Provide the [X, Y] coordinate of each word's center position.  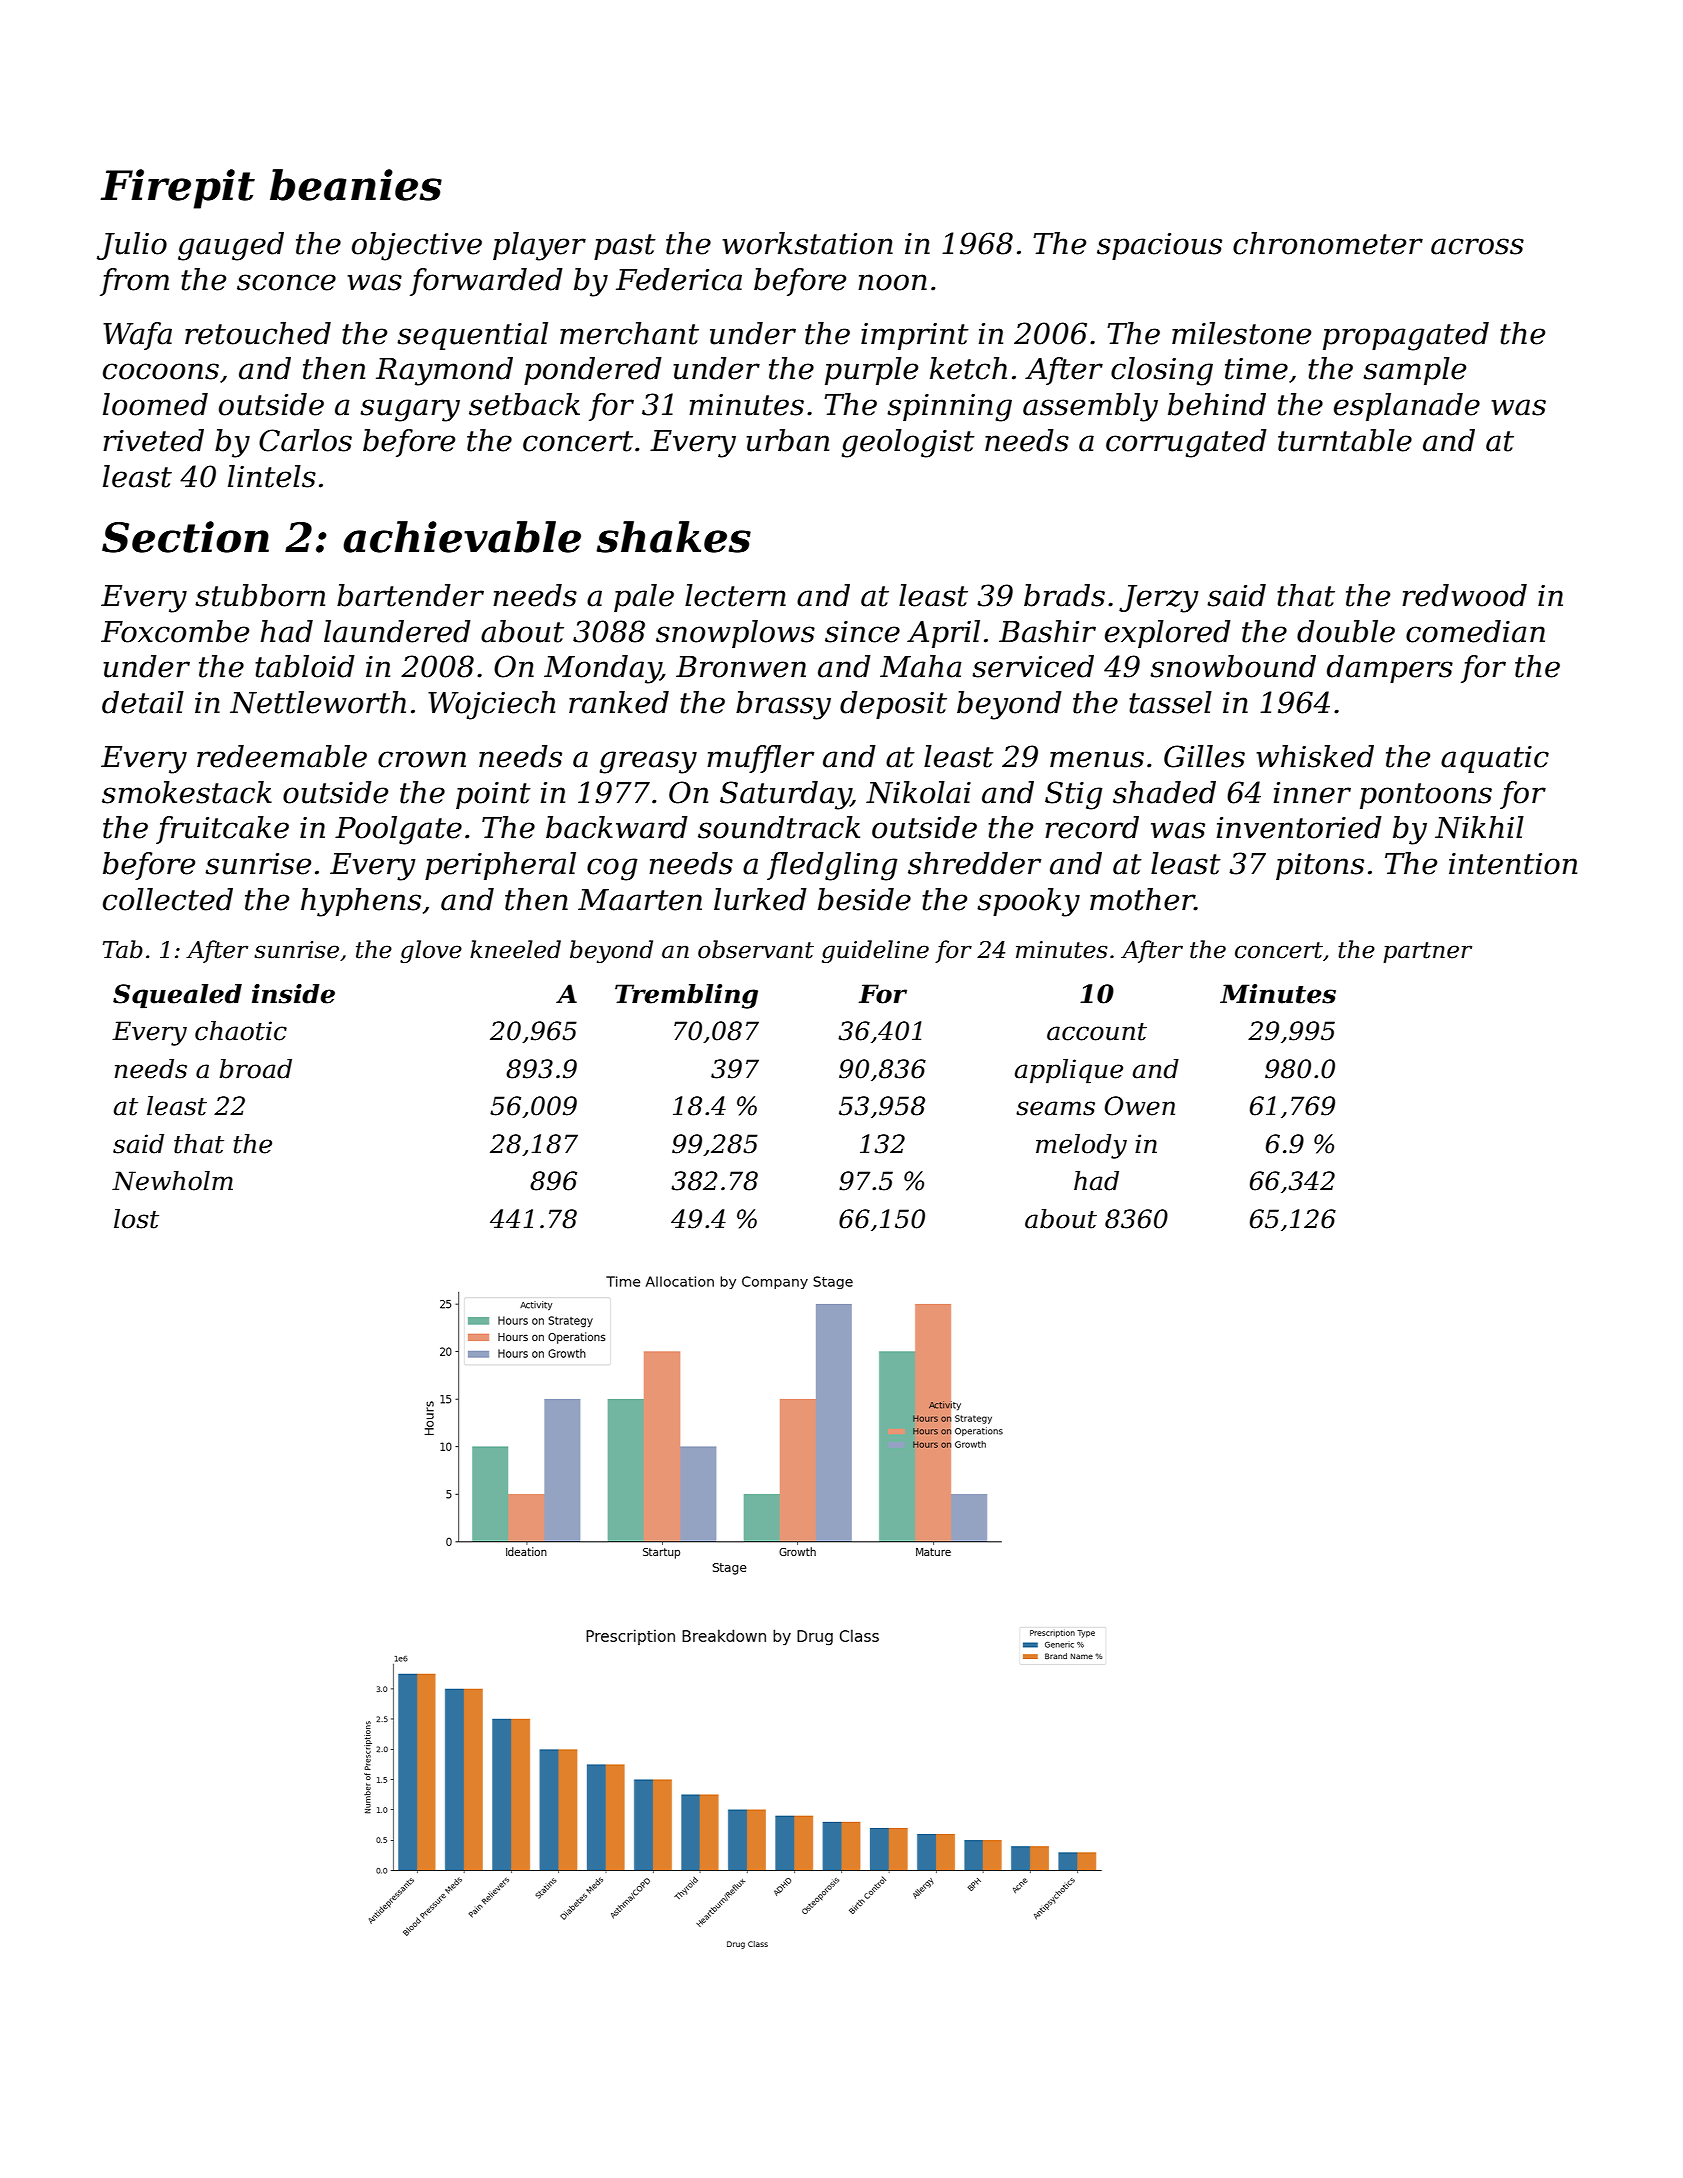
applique [1069, 1071]
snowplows [735, 634]
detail [143, 702]
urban [787, 440]
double [1346, 631]
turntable [1345, 440]
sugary [410, 410]
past [625, 247]
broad [255, 1069]
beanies [356, 185]
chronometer [1328, 243]
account [1097, 1032]
